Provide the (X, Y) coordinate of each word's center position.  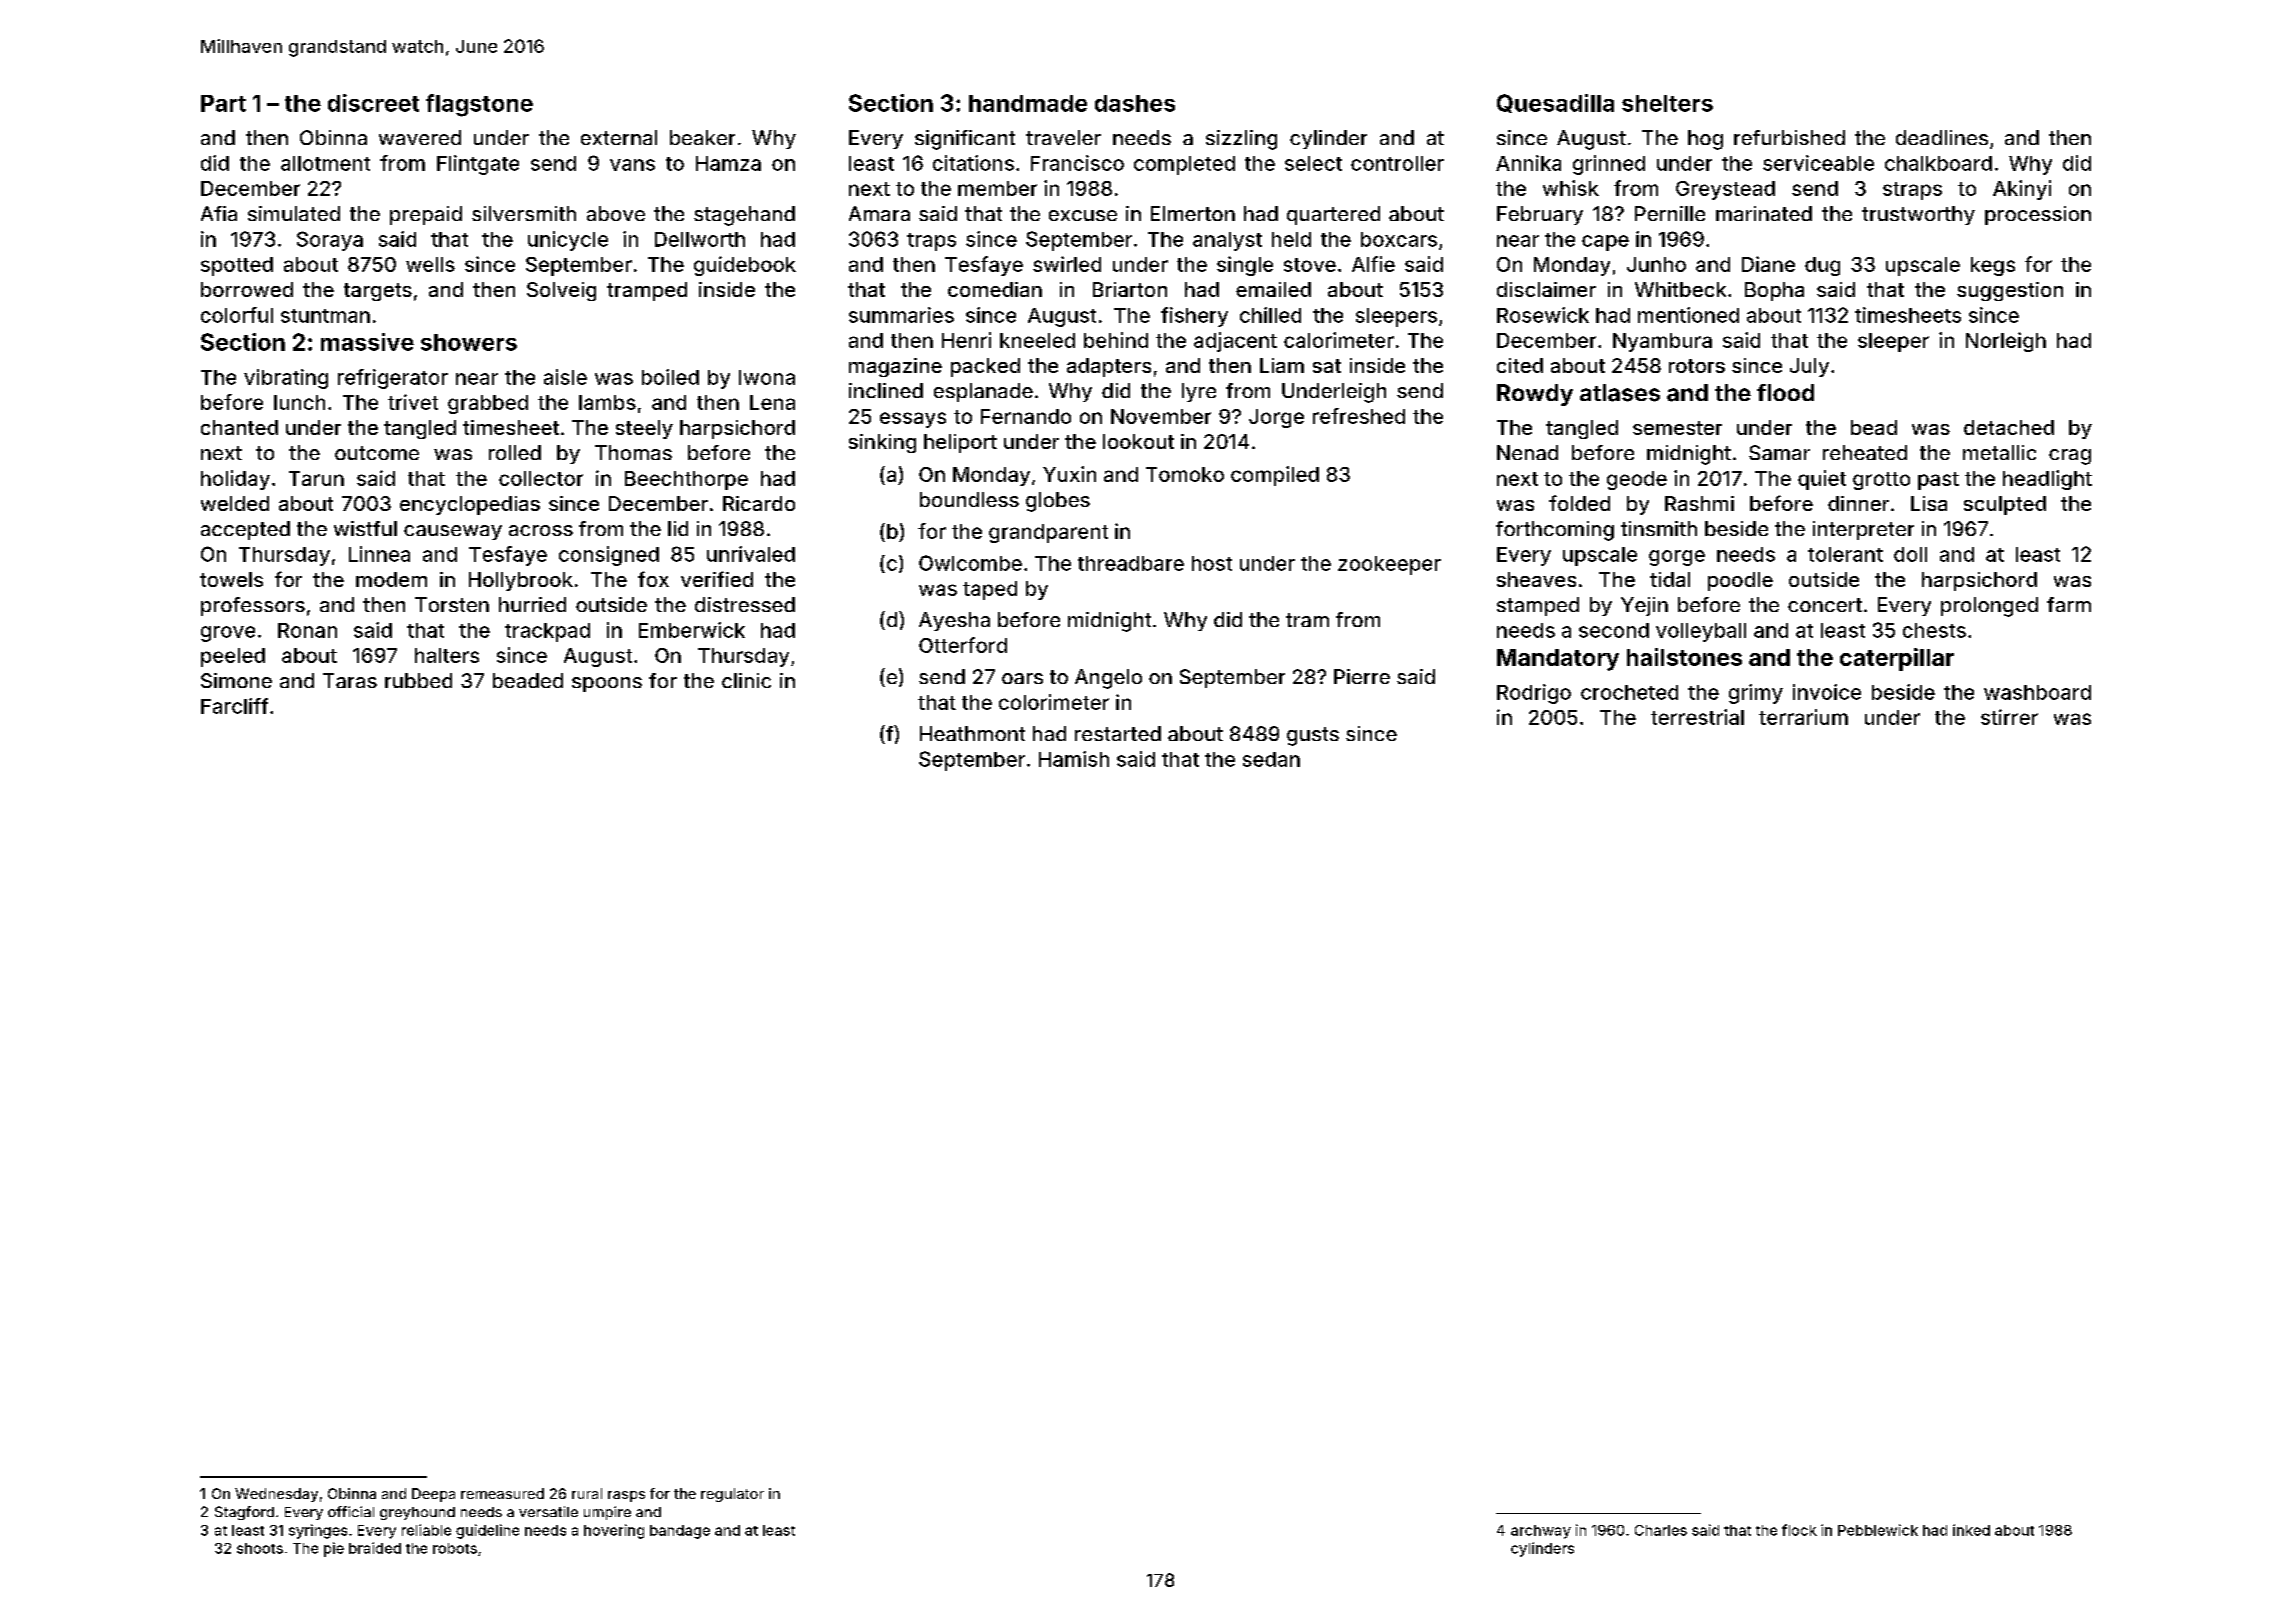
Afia (219, 213)
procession (2038, 215)
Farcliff (234, 706)
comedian (995, 289)
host (1212, 563)
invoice (1827, 692)
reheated (1865, 452)
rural (587, 1493)
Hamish (1074, 759)
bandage (680, 1532)
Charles (1661, 1530)
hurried (532, 604)
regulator (732, 1495)
